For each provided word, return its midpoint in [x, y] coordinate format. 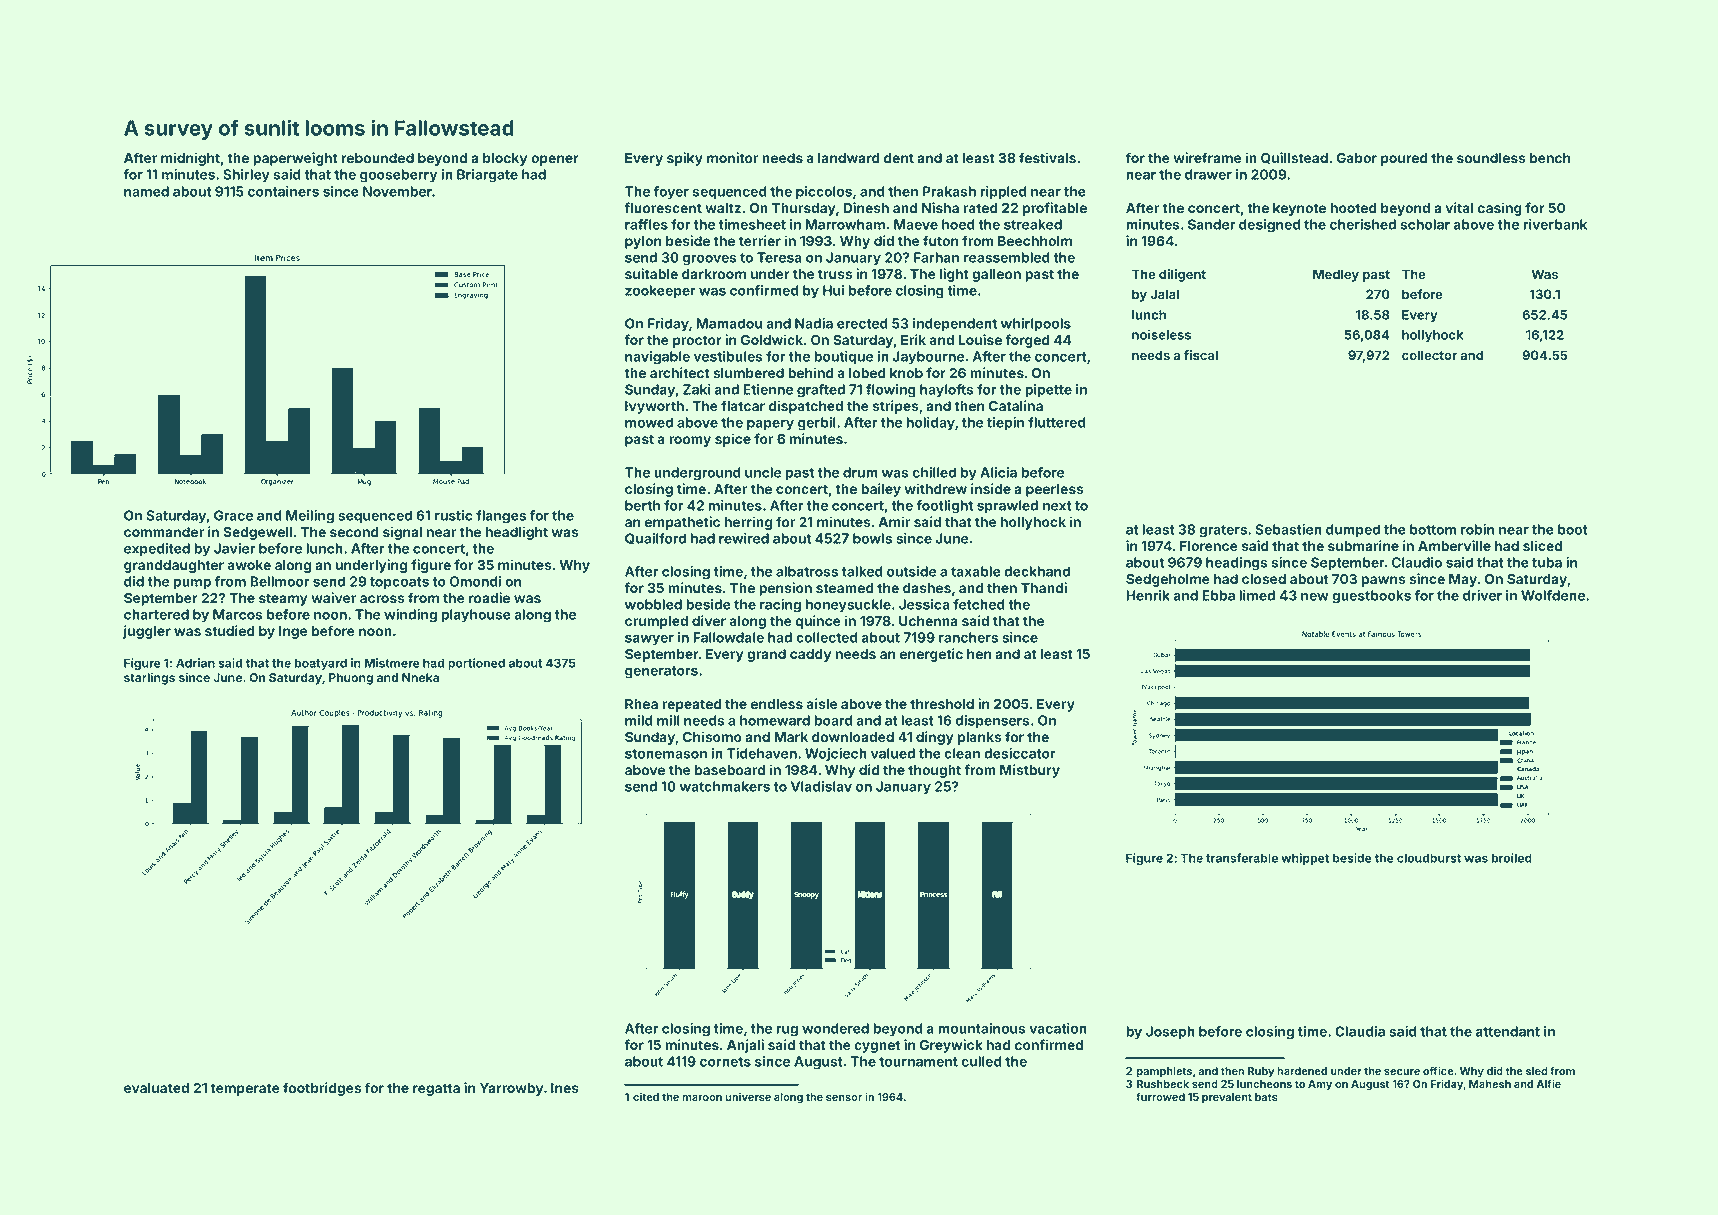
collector [1429, 355]
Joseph [1170, 1033]
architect [680, 372]
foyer [671, 193]
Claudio [1417, 562]
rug [787, 1031]
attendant [1508, 1031]
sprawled [1007, 507]
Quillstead [1294, 158]
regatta [436, 1089]
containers [283, 191]
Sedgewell [257, 533]
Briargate [487, 176]
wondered [835, 1028]
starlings [149, 679]
